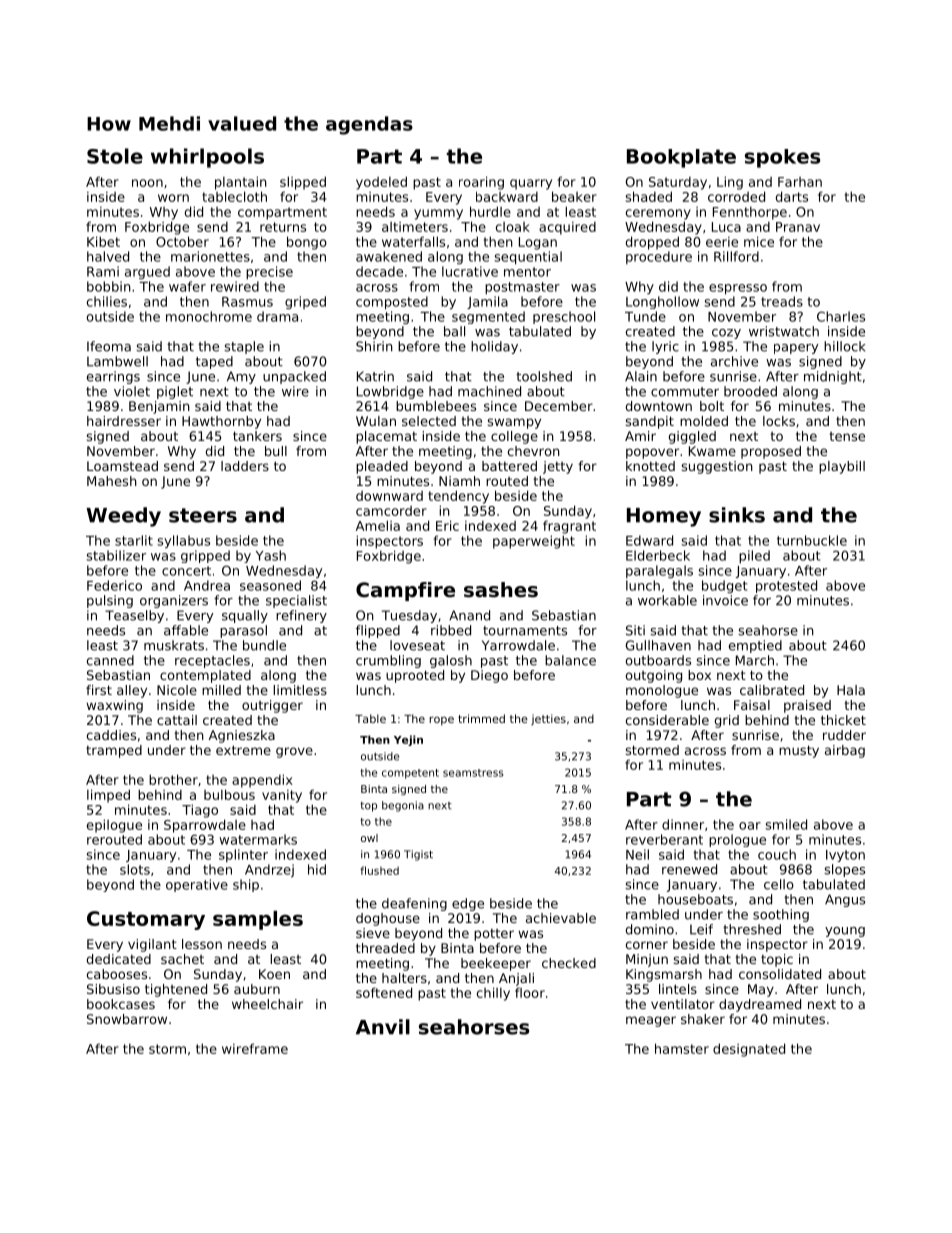 Image resolution: width=952 pixels, height=1233 pixels. I want to click on steers, so click(203, 515).
